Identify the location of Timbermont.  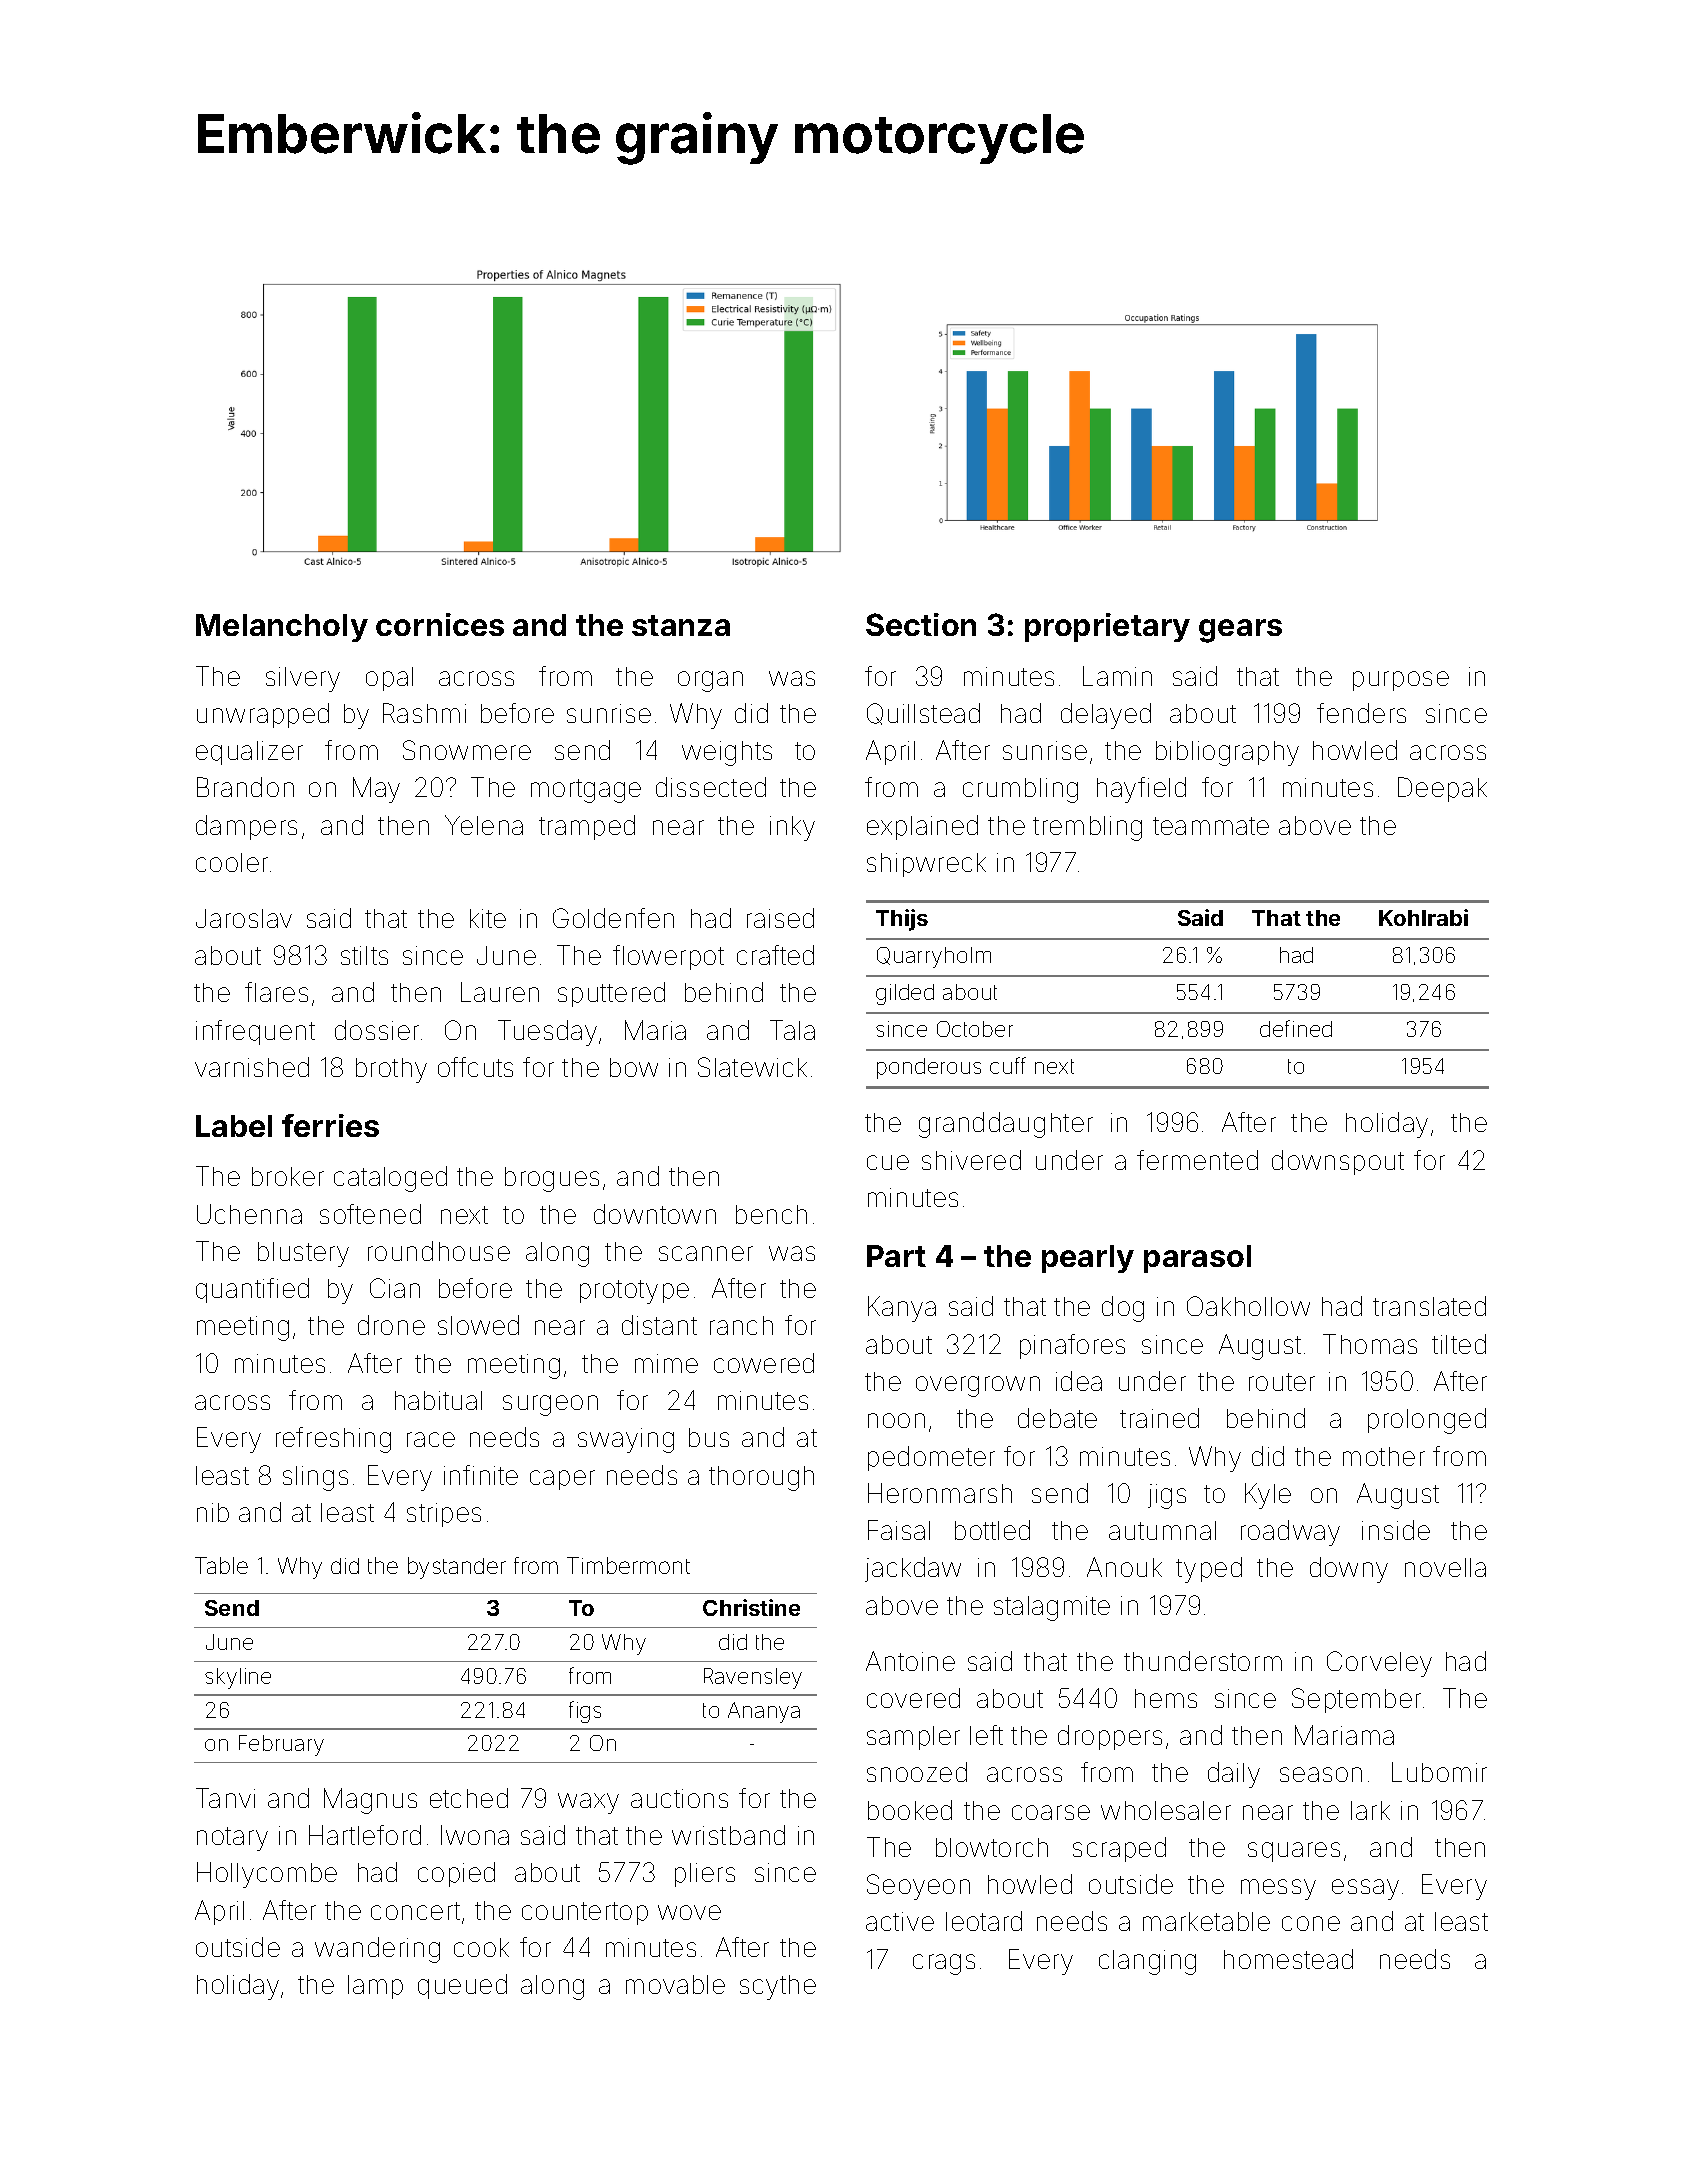
(628, 1565).
